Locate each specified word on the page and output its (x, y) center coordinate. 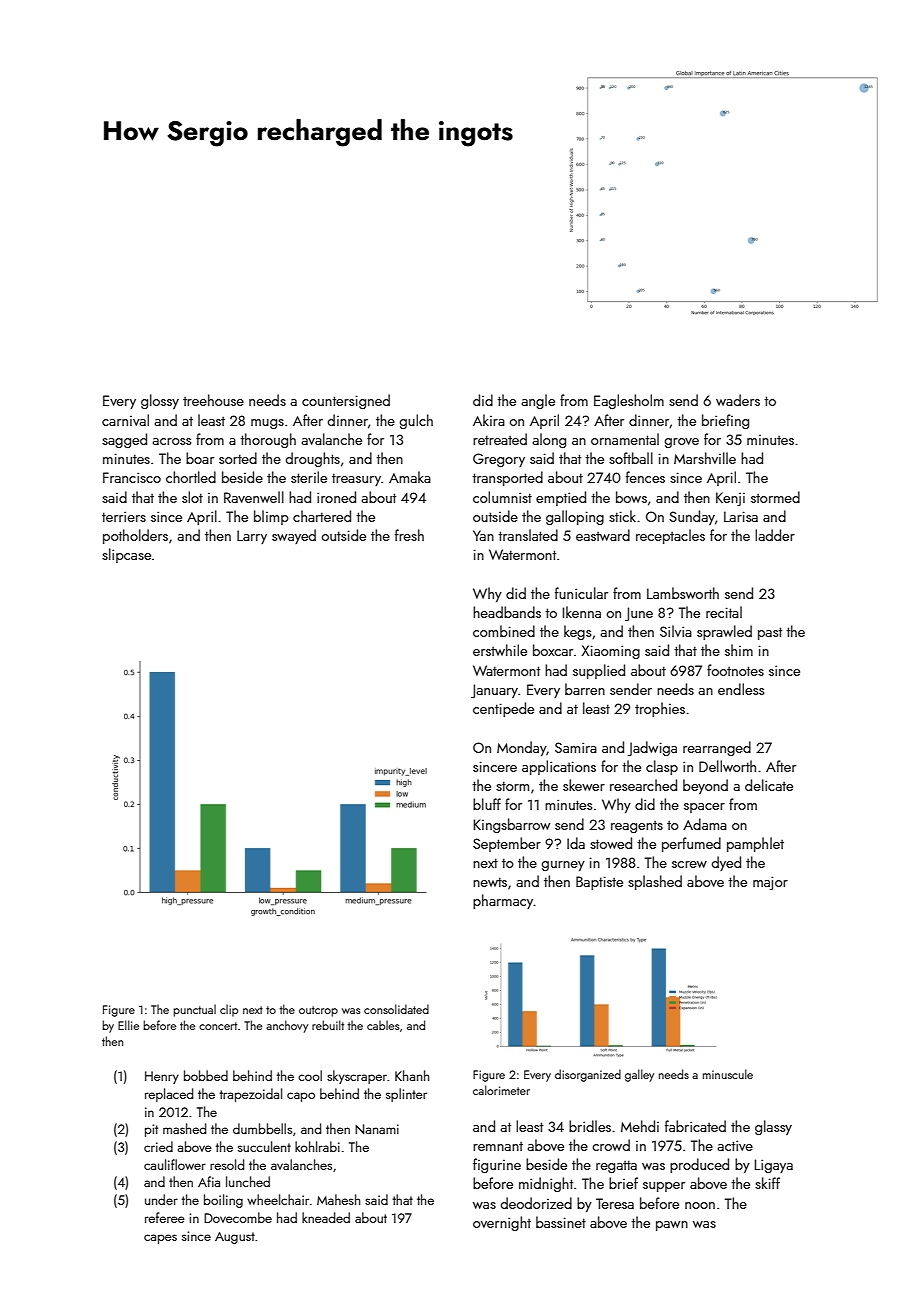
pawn (672, 1226)
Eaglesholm (629, 401)
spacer (704, 808)
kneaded (326, 1217)
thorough (268, 440)
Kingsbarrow (512, 825)
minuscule (728, 1074)
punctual (194, 1010)
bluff (487, 804)
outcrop (318, 1011)
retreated (500, 439)
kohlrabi (317, 1146)
